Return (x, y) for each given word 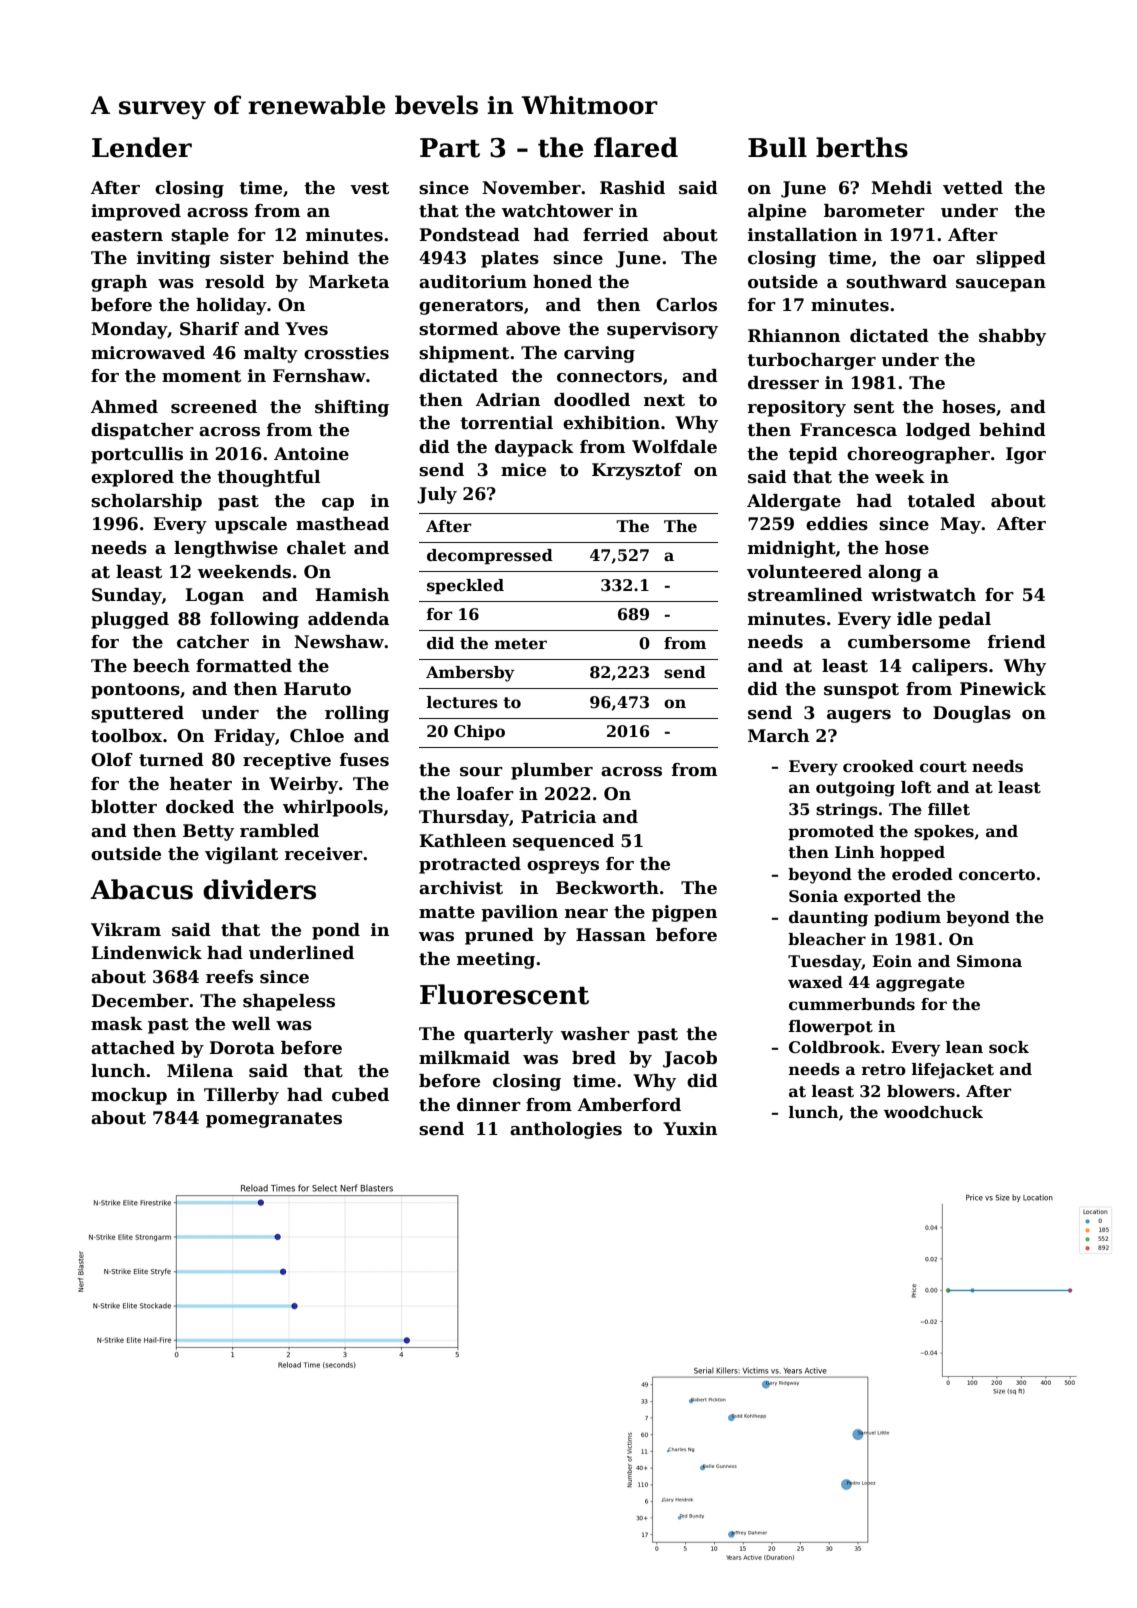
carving (599, 354)
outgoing (855, 789)
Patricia (558, 817)
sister (247, 258)
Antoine (311, 454)
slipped (1011, 259)
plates (510, 259)
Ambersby (470, 674)
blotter (124, 807)
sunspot (861, 691)
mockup (129, 1096)
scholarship (146, 502)
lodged (938, 431)
